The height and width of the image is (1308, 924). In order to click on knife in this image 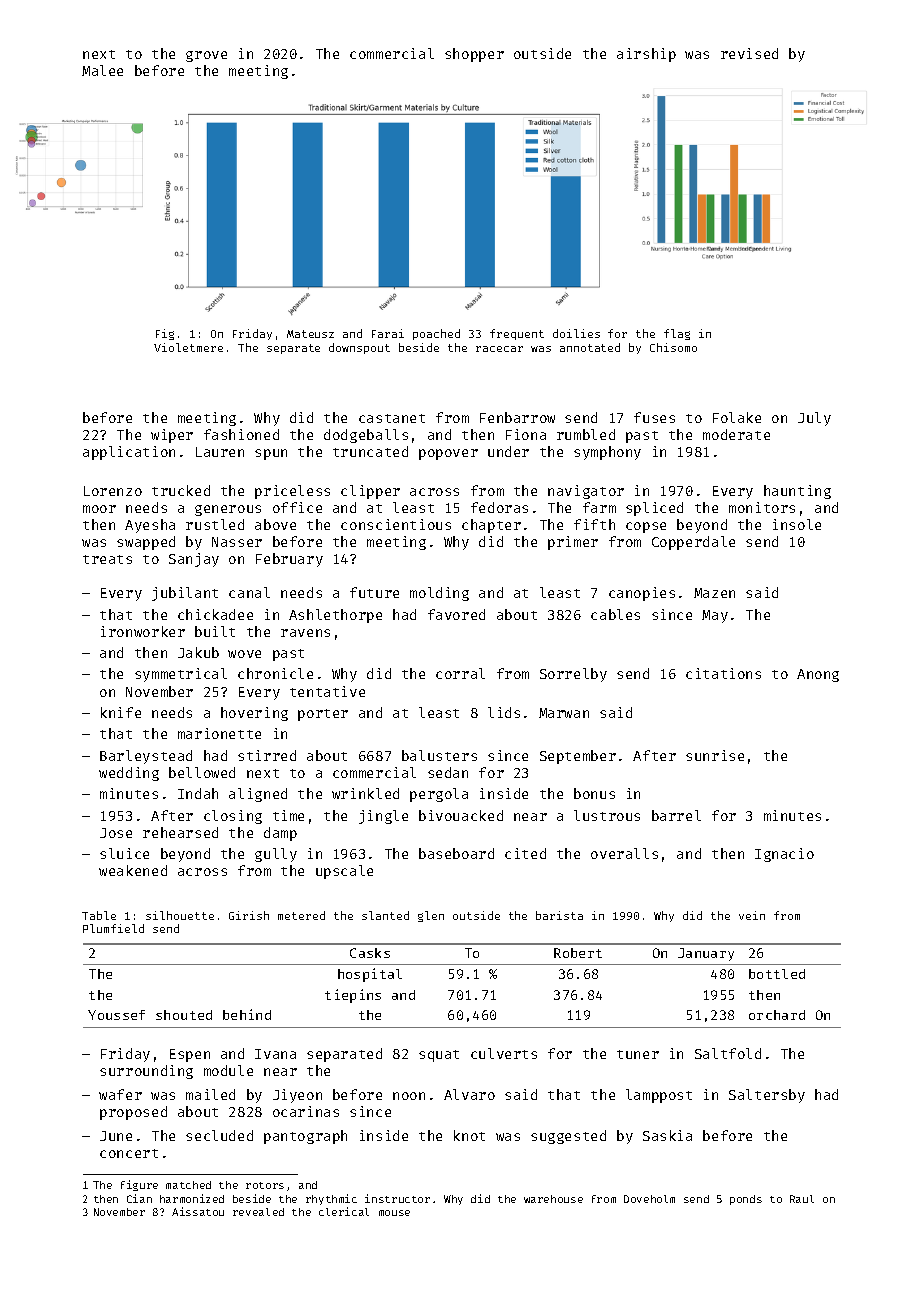, I will do `click(121, 712)`.
